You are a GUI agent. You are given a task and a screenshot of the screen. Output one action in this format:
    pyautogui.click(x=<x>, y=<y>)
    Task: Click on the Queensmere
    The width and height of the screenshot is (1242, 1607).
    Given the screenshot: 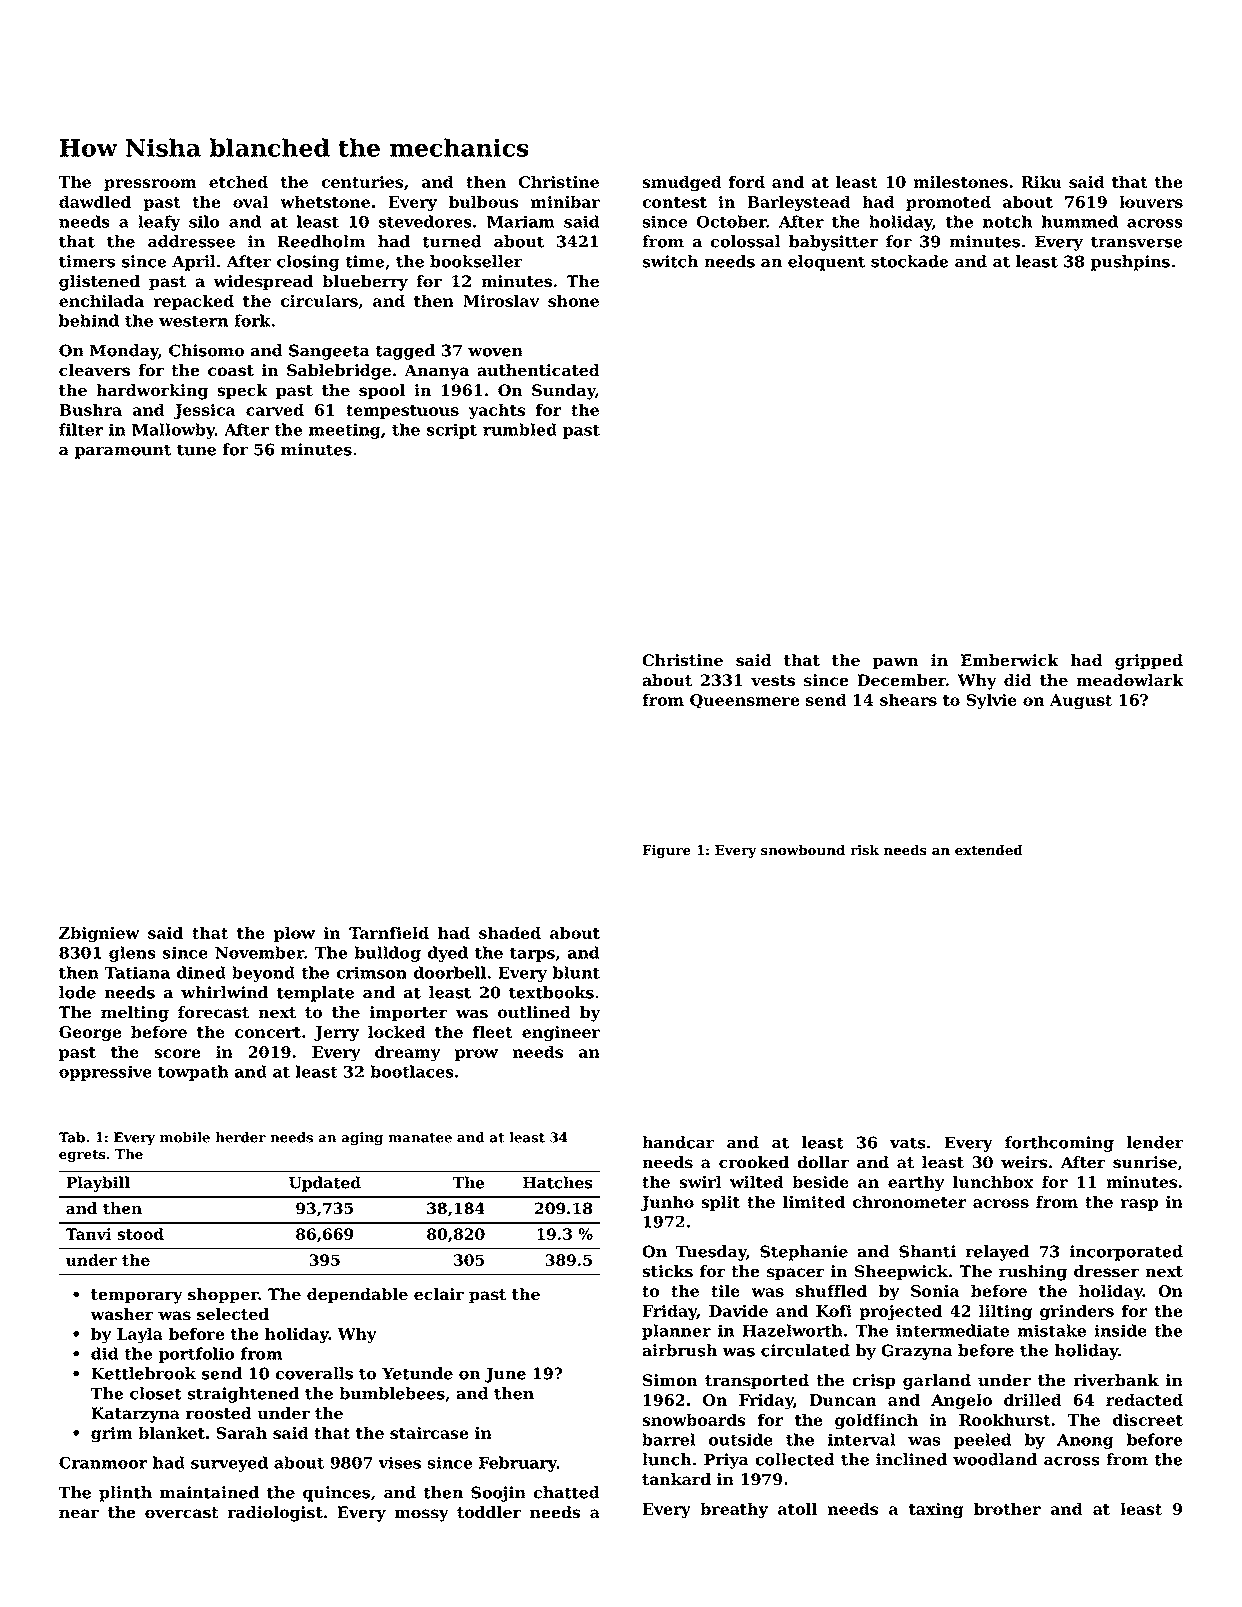 What is the action you would take?
    pyautogui.click(x=745, y=701)
